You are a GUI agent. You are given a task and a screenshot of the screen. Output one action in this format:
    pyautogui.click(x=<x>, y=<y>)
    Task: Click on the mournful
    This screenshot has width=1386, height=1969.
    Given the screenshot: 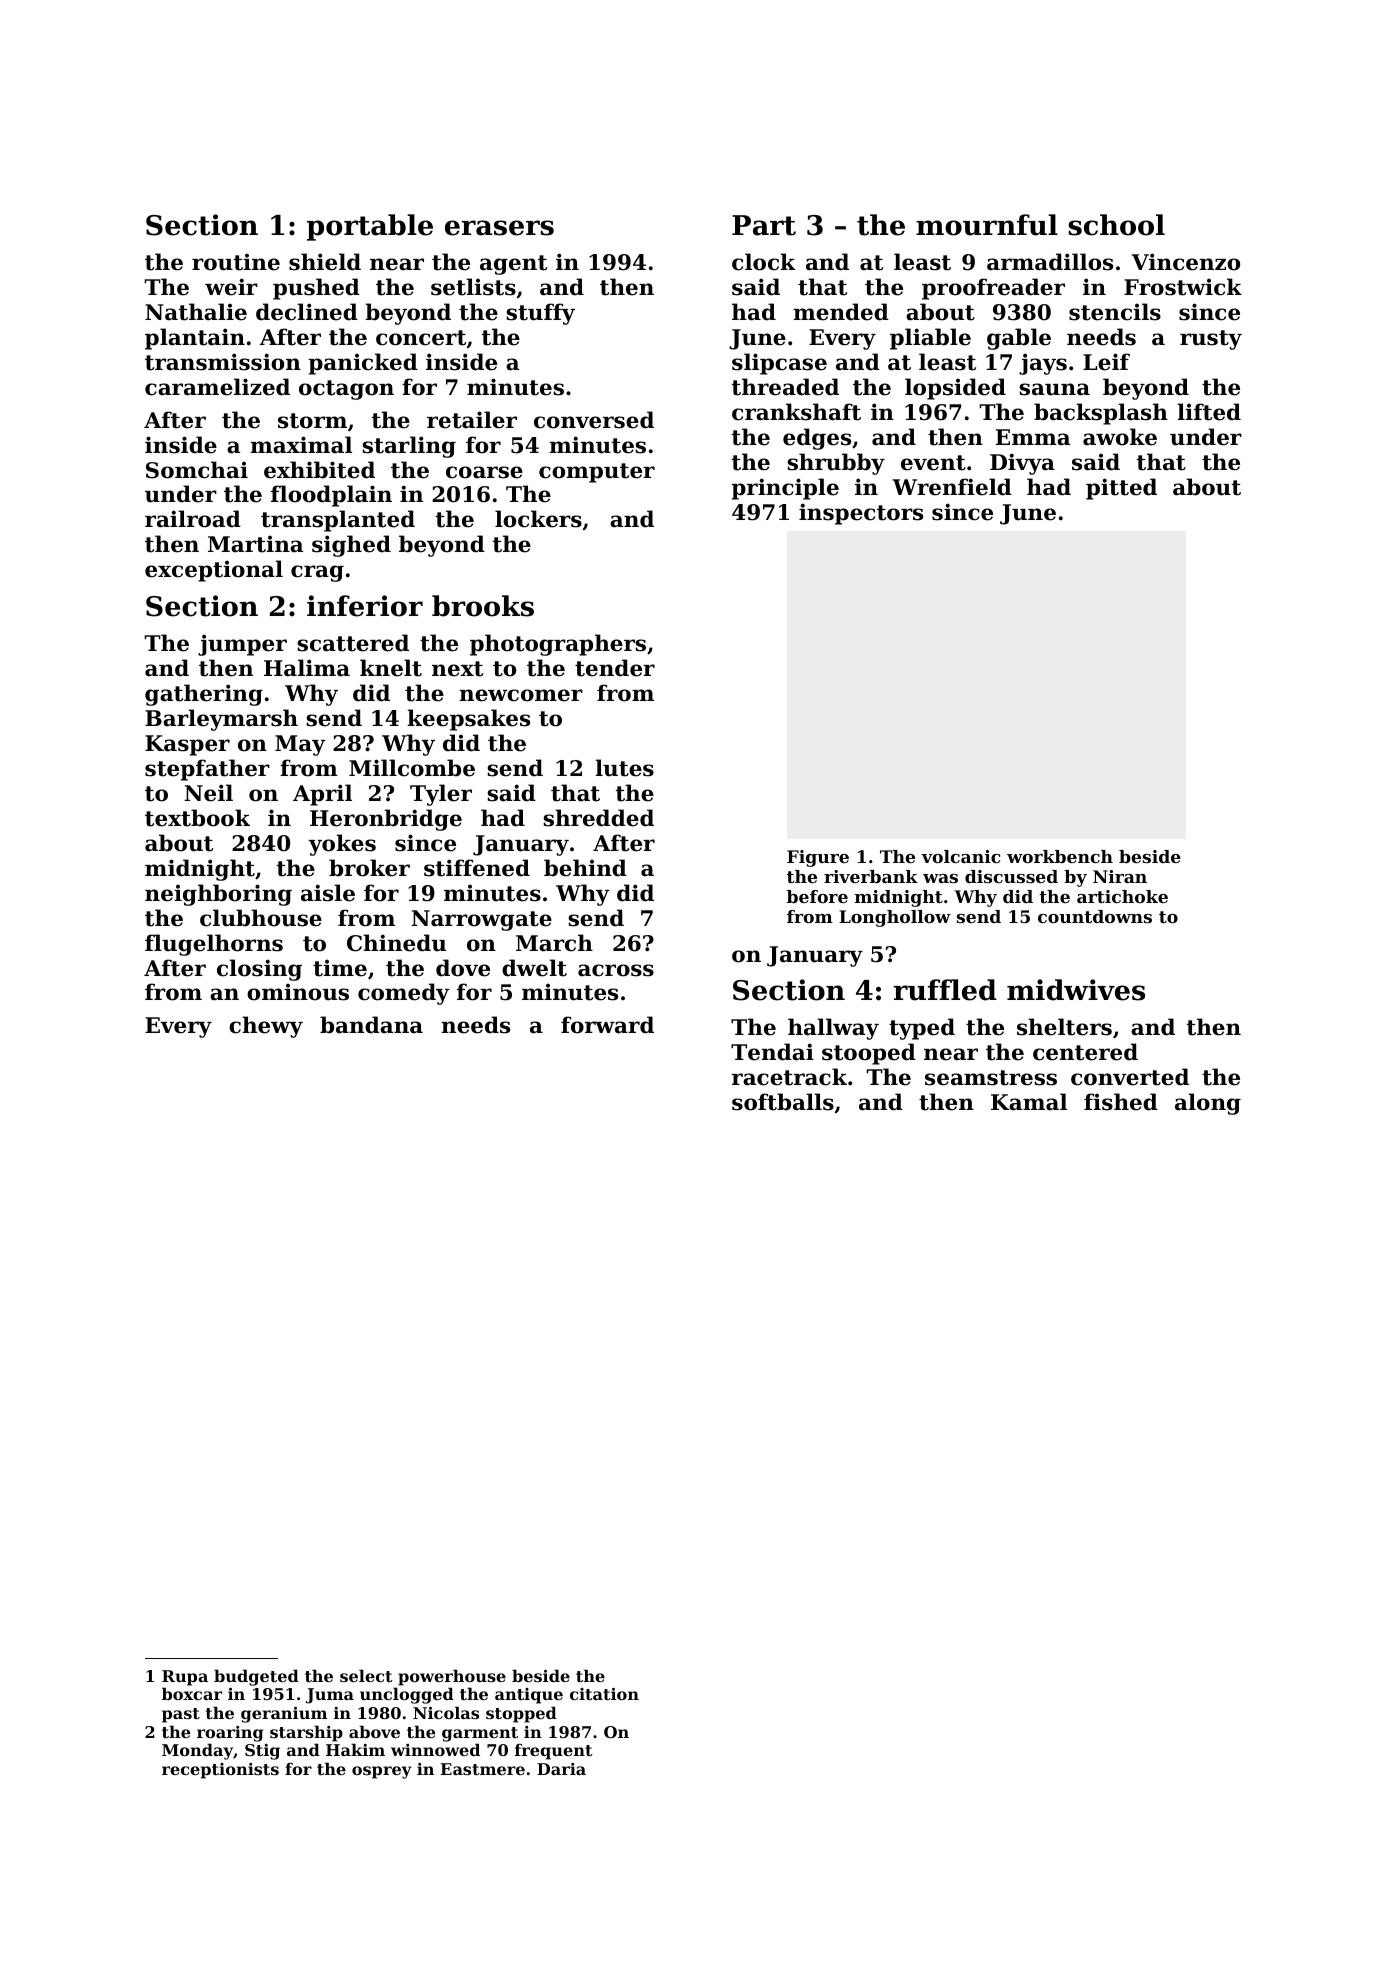 What is the action you would take?
    pyautogui.click(x=987, y=225)
